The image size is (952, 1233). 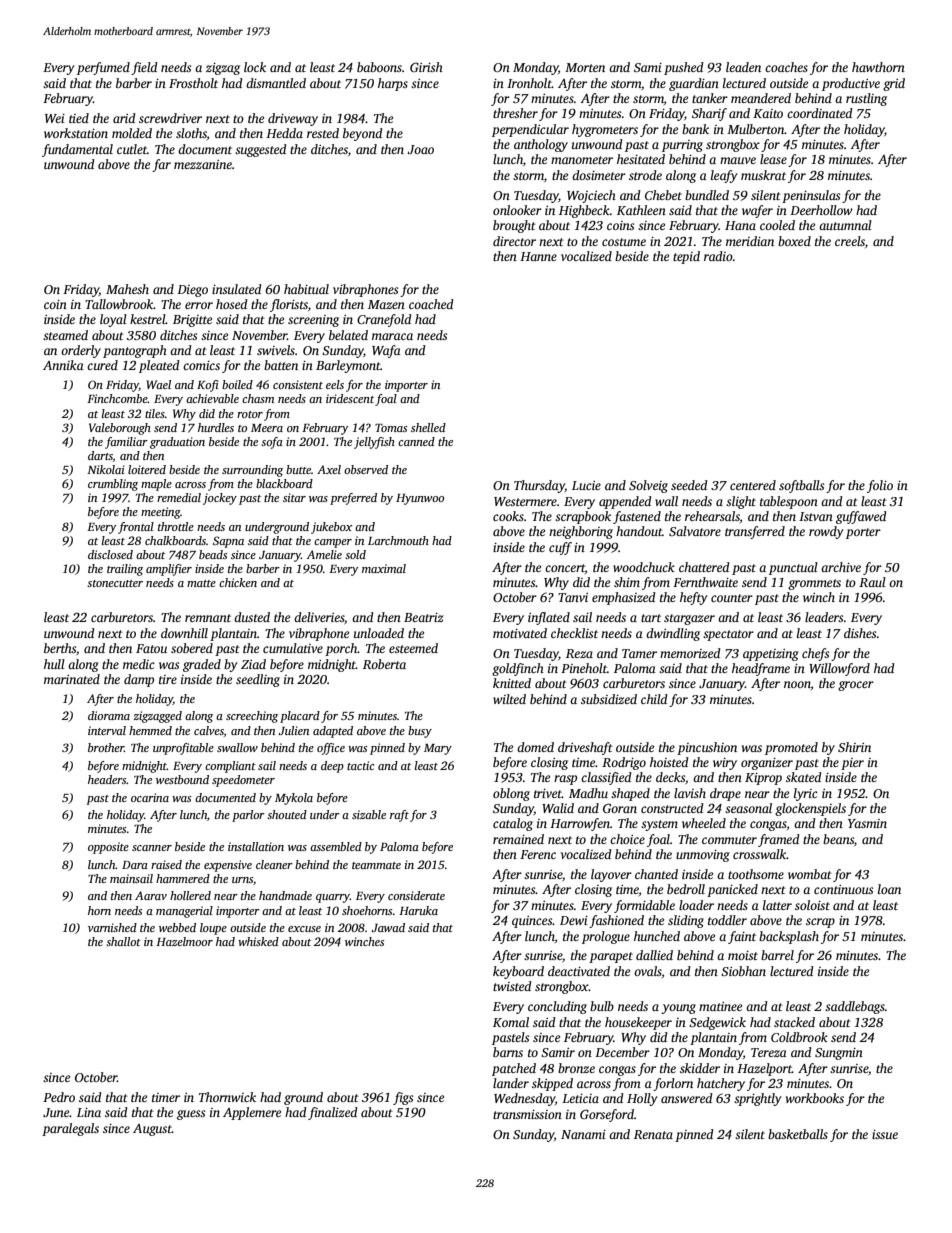 I want to click on shelled, so click(x=428, y=427).
